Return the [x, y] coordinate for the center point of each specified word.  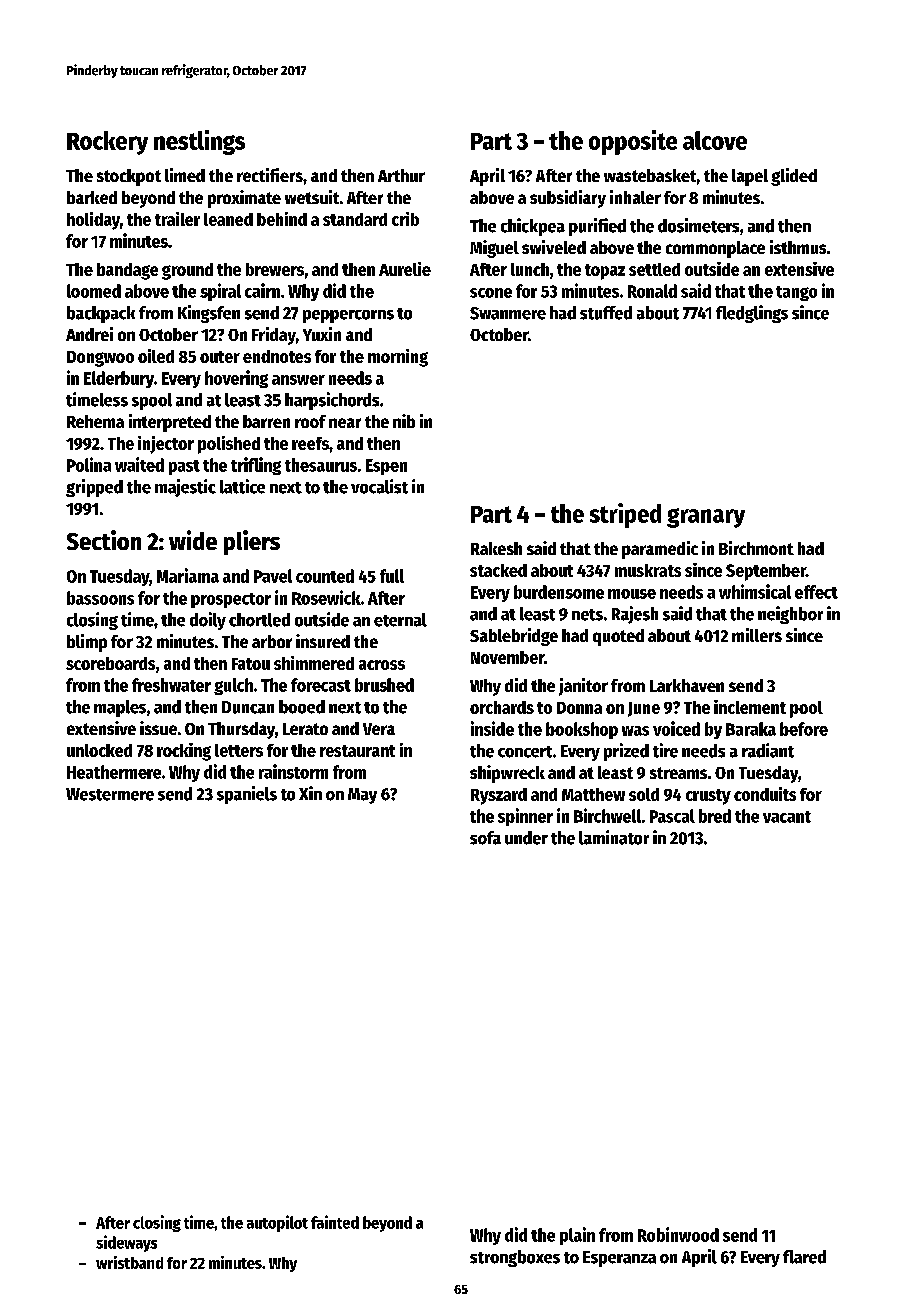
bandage [127, 271]
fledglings [752, 314]
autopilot [277, 1223]
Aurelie [405, 269]
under [526, 838]
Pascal [672, 816]
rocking [184, 752]
